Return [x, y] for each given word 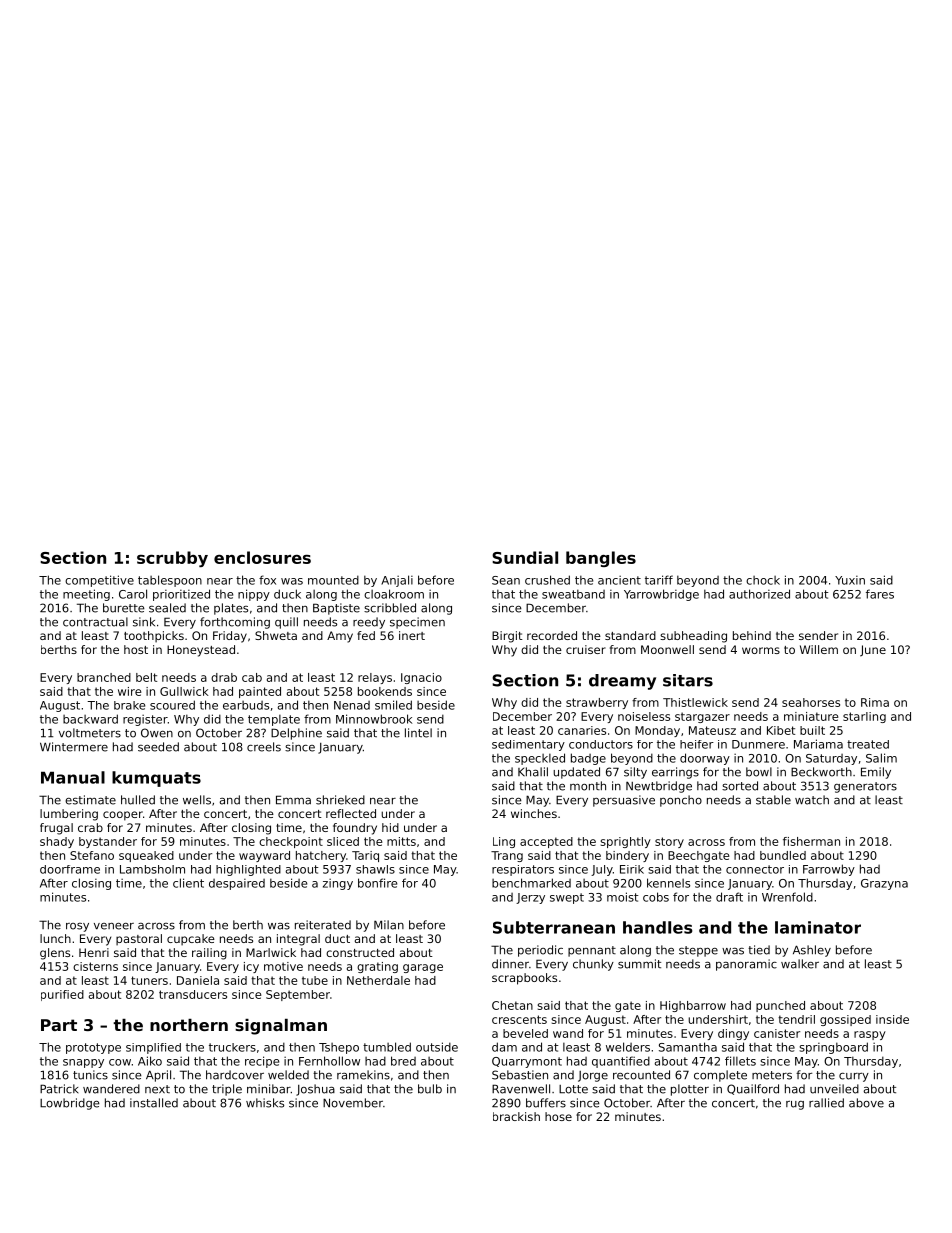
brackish [516, 1116]
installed [154, 1103]
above [866, 1103]
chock [763, 580]
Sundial [525, 557]
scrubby [172, 559]
